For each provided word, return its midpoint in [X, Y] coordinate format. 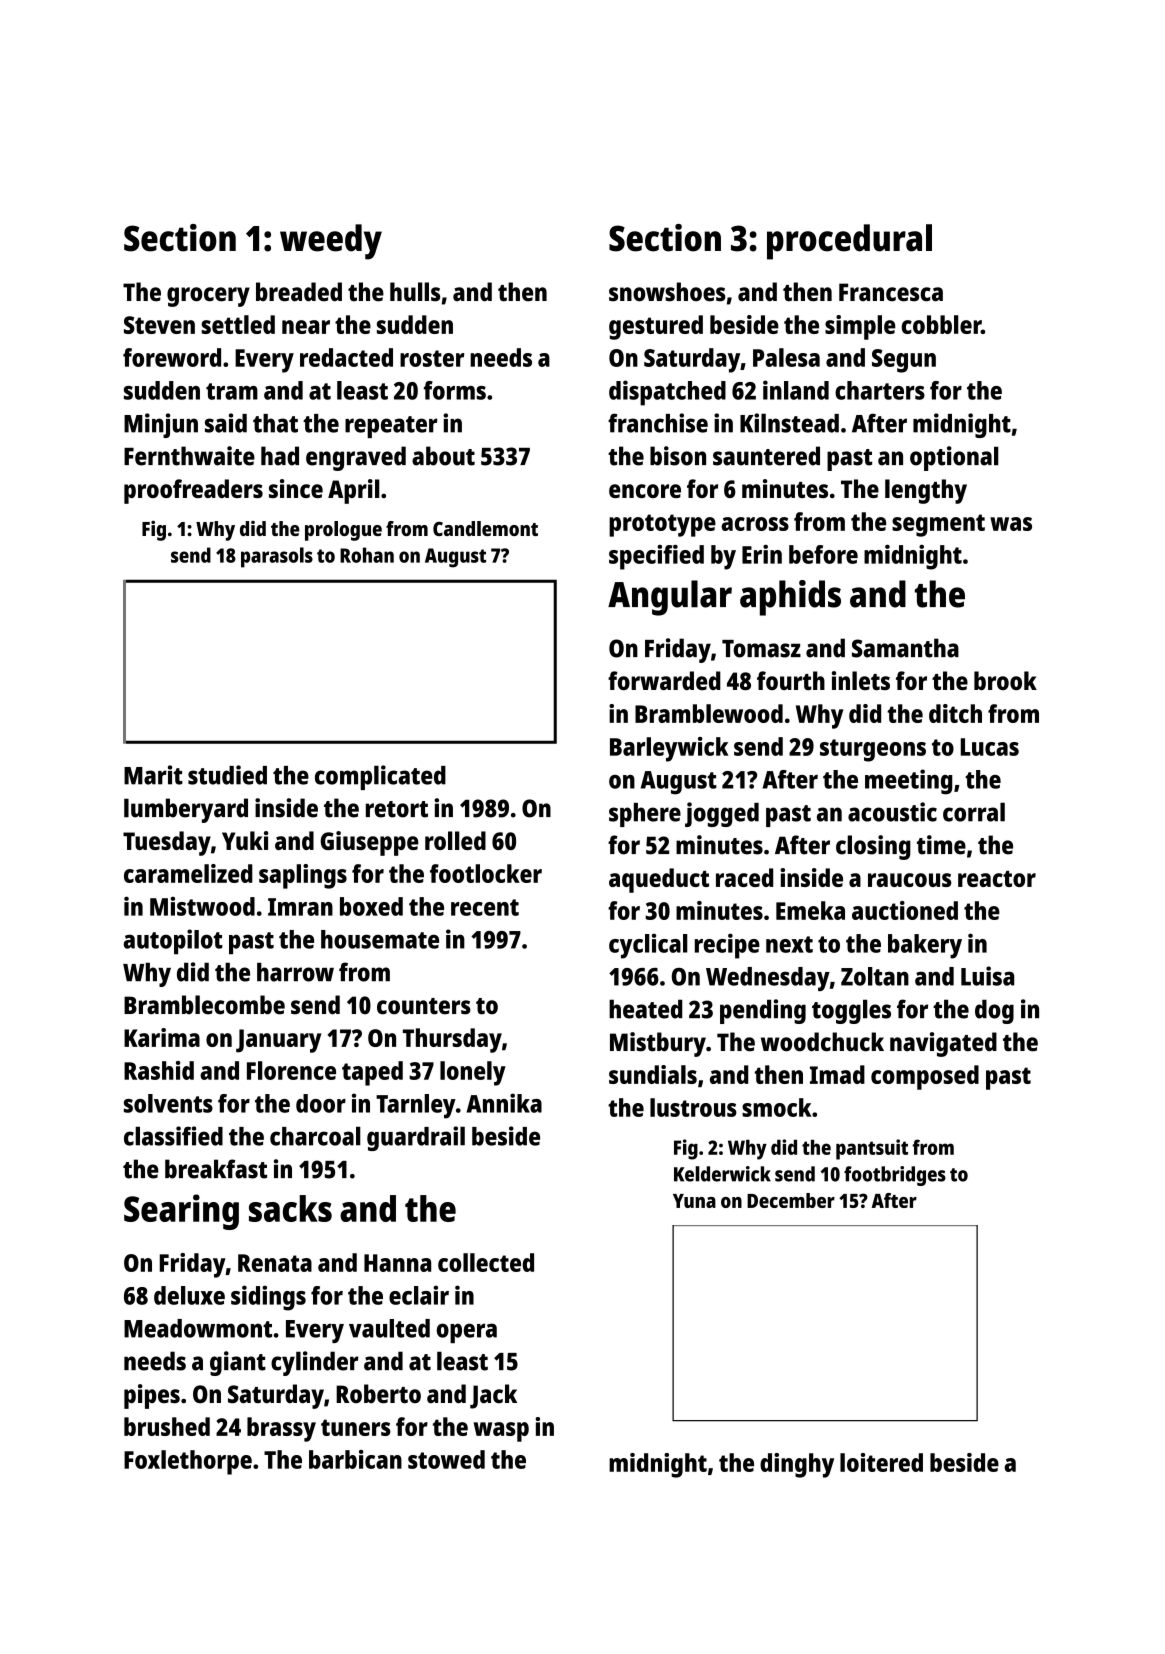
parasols [277, 557]
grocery [208, 297]
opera [467, 1333]
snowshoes [667, 292]
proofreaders [193, 491]
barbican [355, 1459]
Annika [504, 1103]
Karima [162, 1037]
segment [938, 525]
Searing [181, 1212]
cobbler [941, 324]
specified [656, 557]
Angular [670, 598]
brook [1005, 680]
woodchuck [822, 1042]
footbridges [895, 1176]
